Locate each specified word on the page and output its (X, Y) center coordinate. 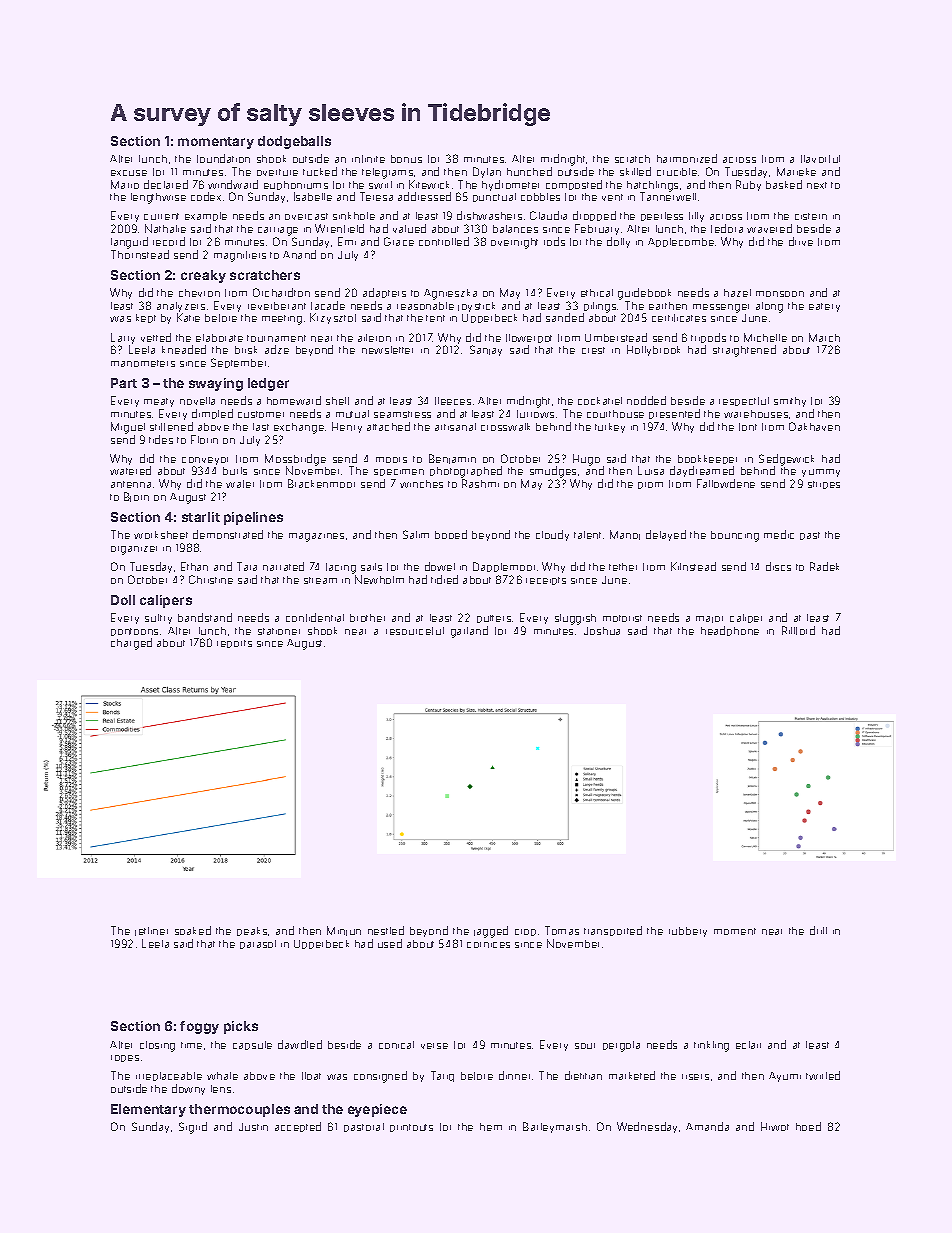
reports (234, 644)
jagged (491, 932)
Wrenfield (339, 228)
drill (818, 930)
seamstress (402, 414)
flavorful (820, 159)
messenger (721, 308)
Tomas (562, 930)
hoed (808, 1126)
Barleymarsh (555, 1127)
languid (129, 243)
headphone (730, 631)
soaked (193, 930)
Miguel (128, 428)
